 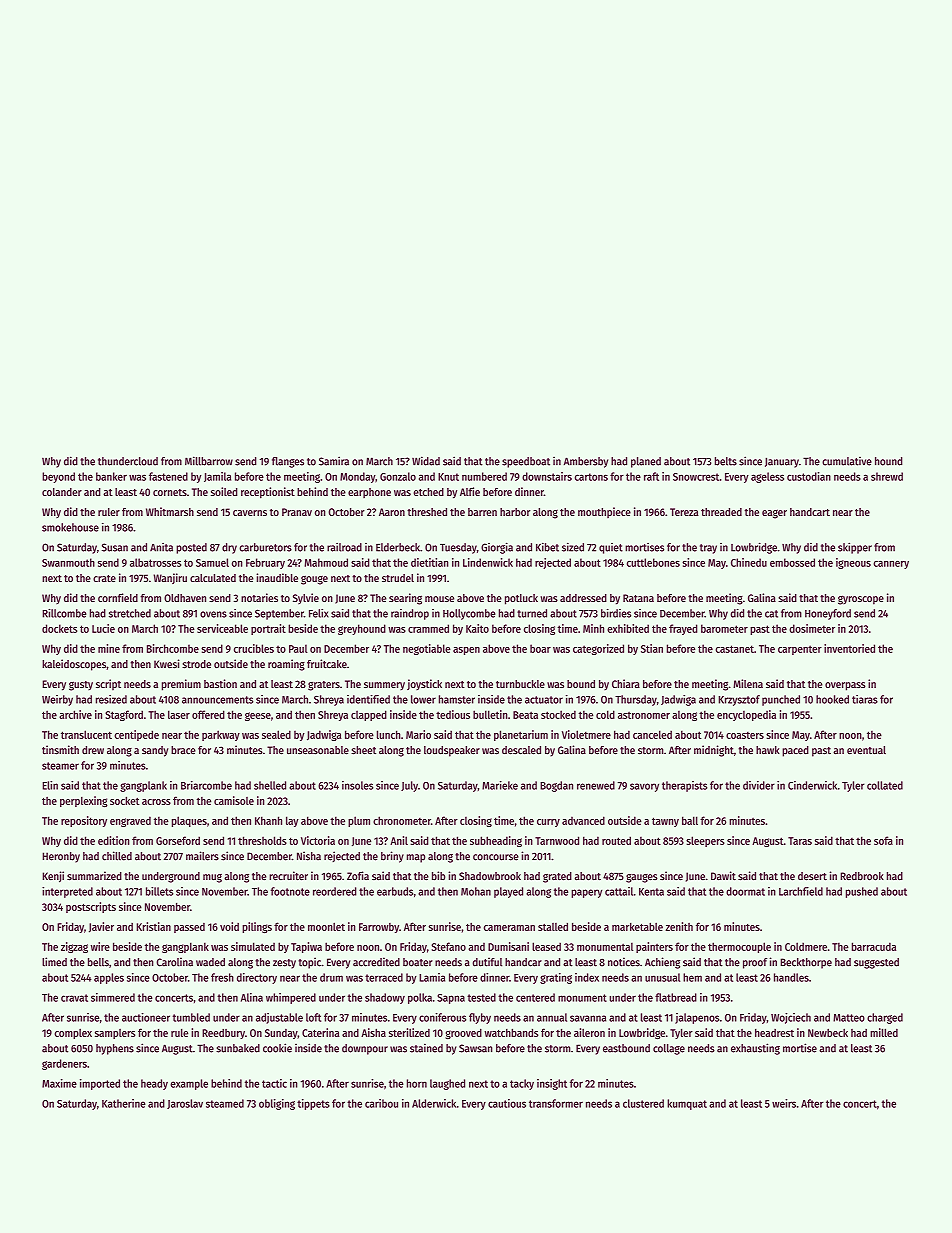 I want to click on obliging, so click(x=277, y=1104).
